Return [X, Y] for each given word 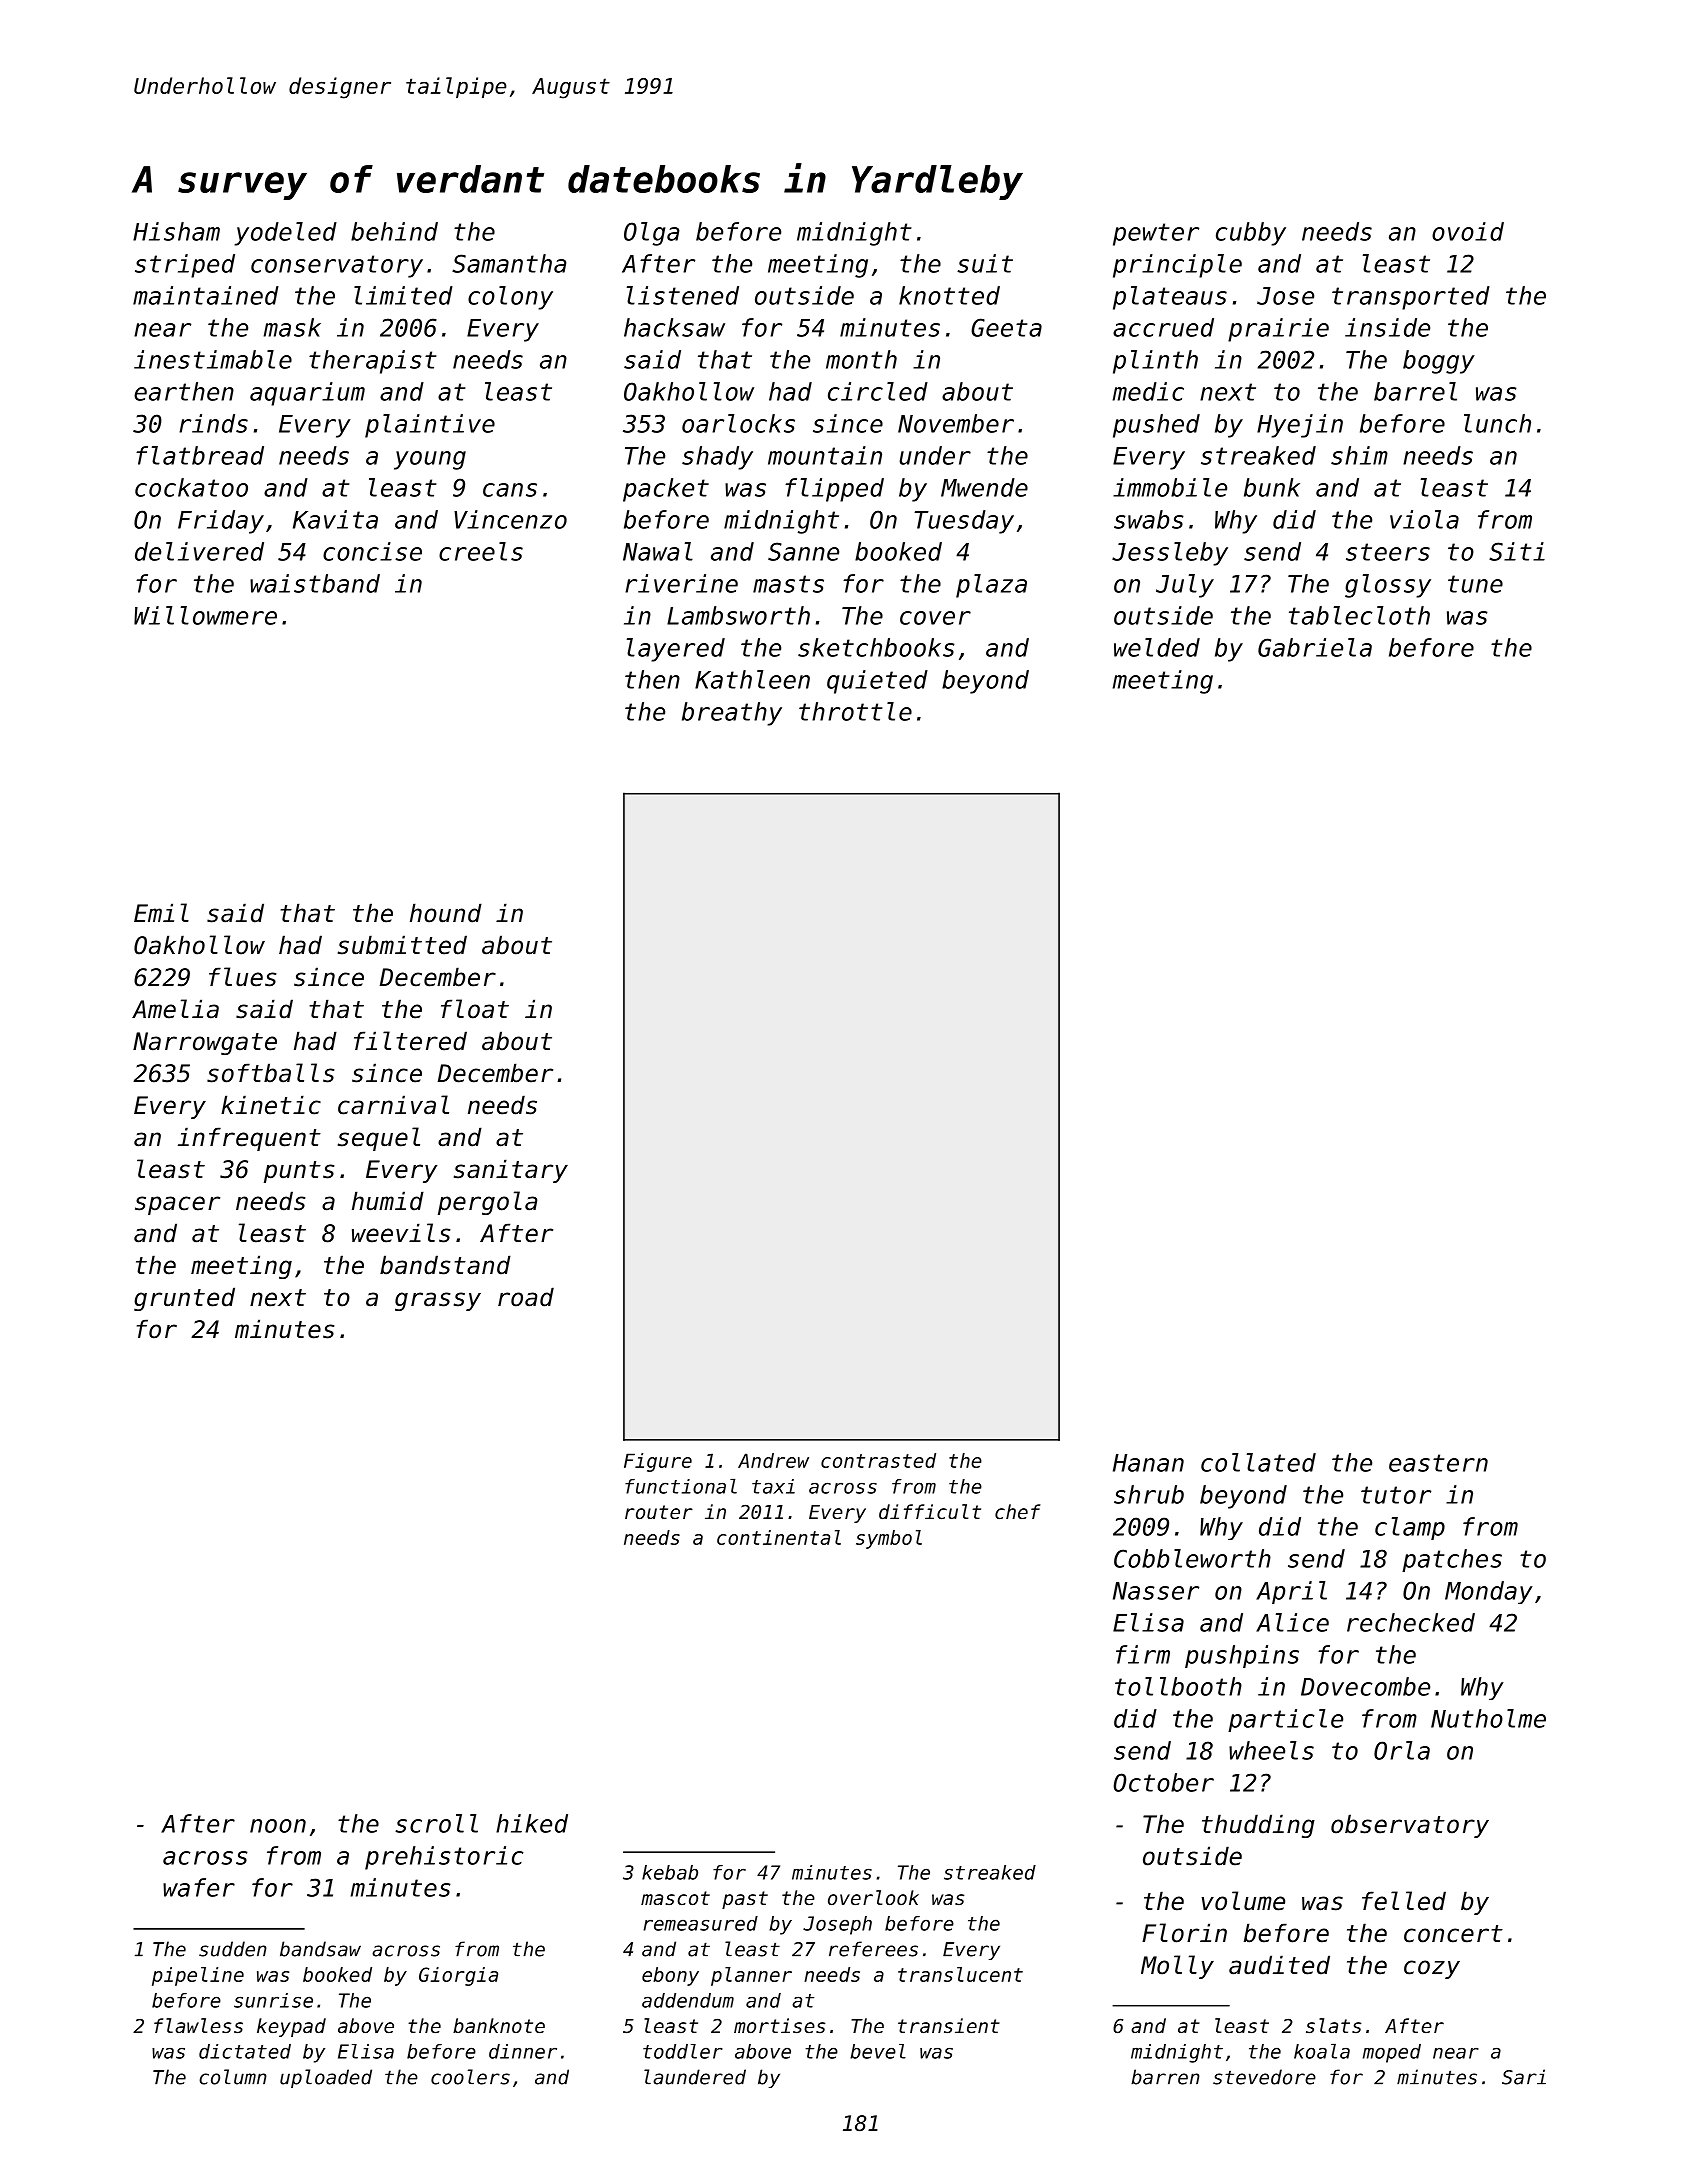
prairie [1278, 330]
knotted [949, 295]
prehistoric [444, 1858]
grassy [438, 1301]
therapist [373, 362]
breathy [732, 714]
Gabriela [1315, 647]
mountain [825, 455]
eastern [1438, 1463]
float [475, 1009]
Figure [658, 1462]
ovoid [1468, 231]
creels [481, 551]
